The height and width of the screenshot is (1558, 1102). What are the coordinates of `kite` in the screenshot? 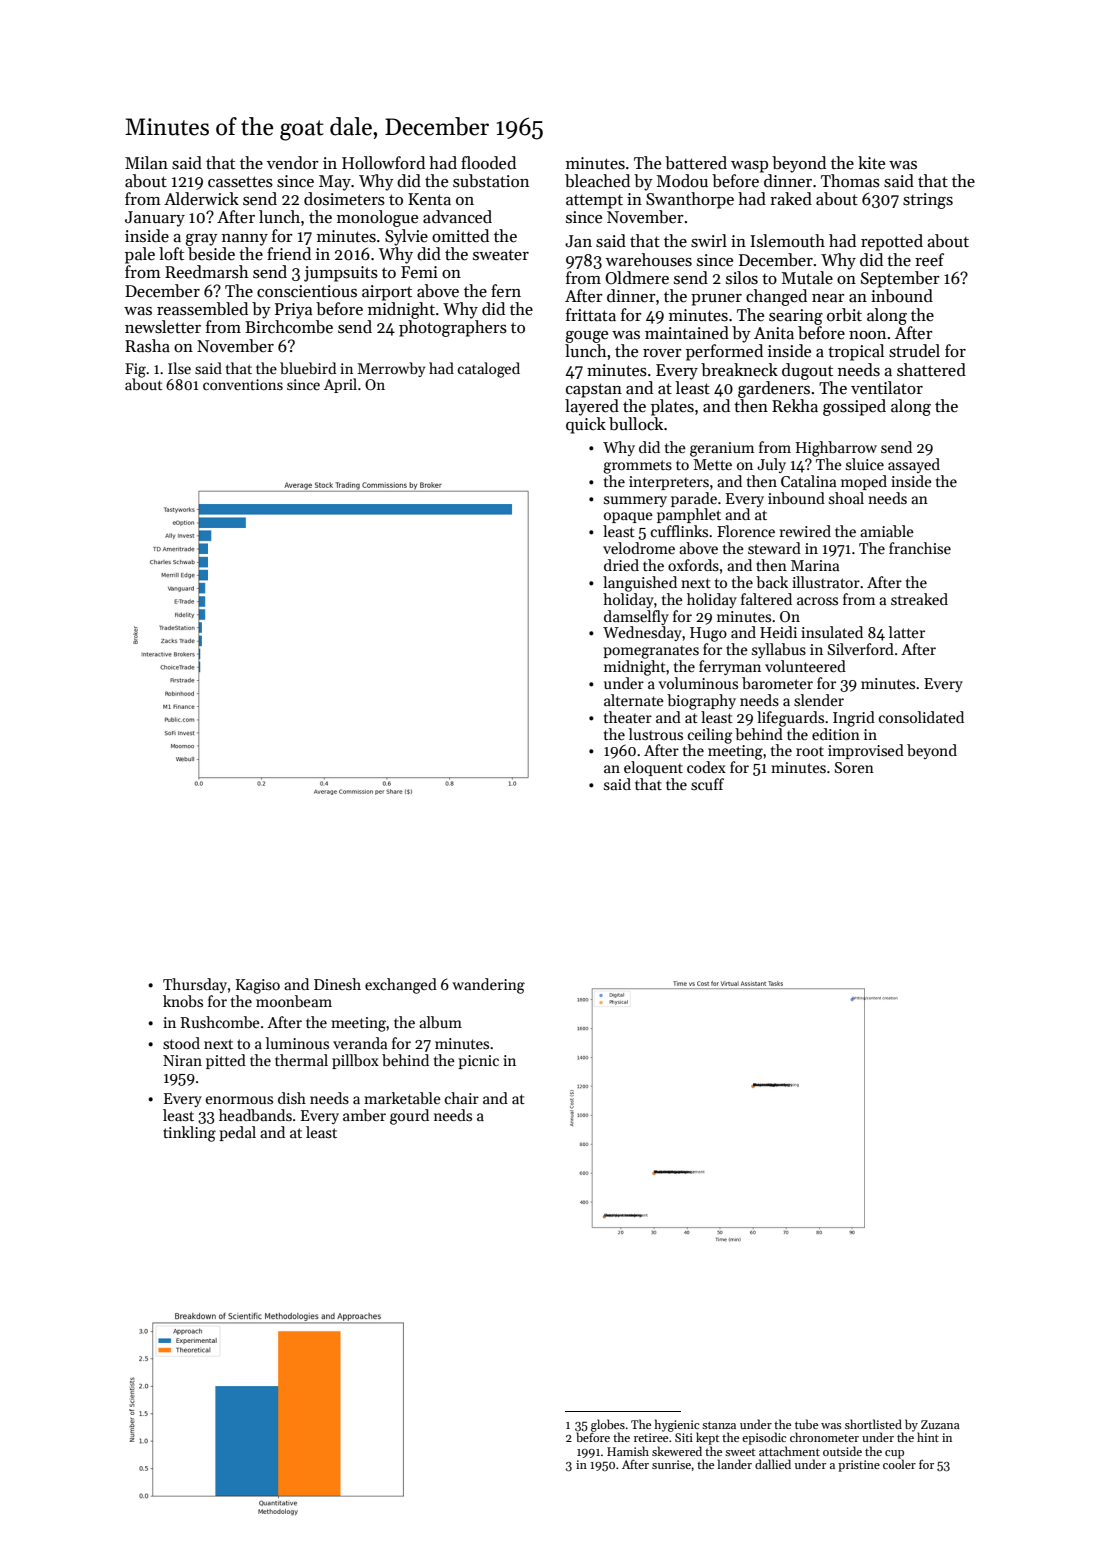 It's located at (871, 162).
